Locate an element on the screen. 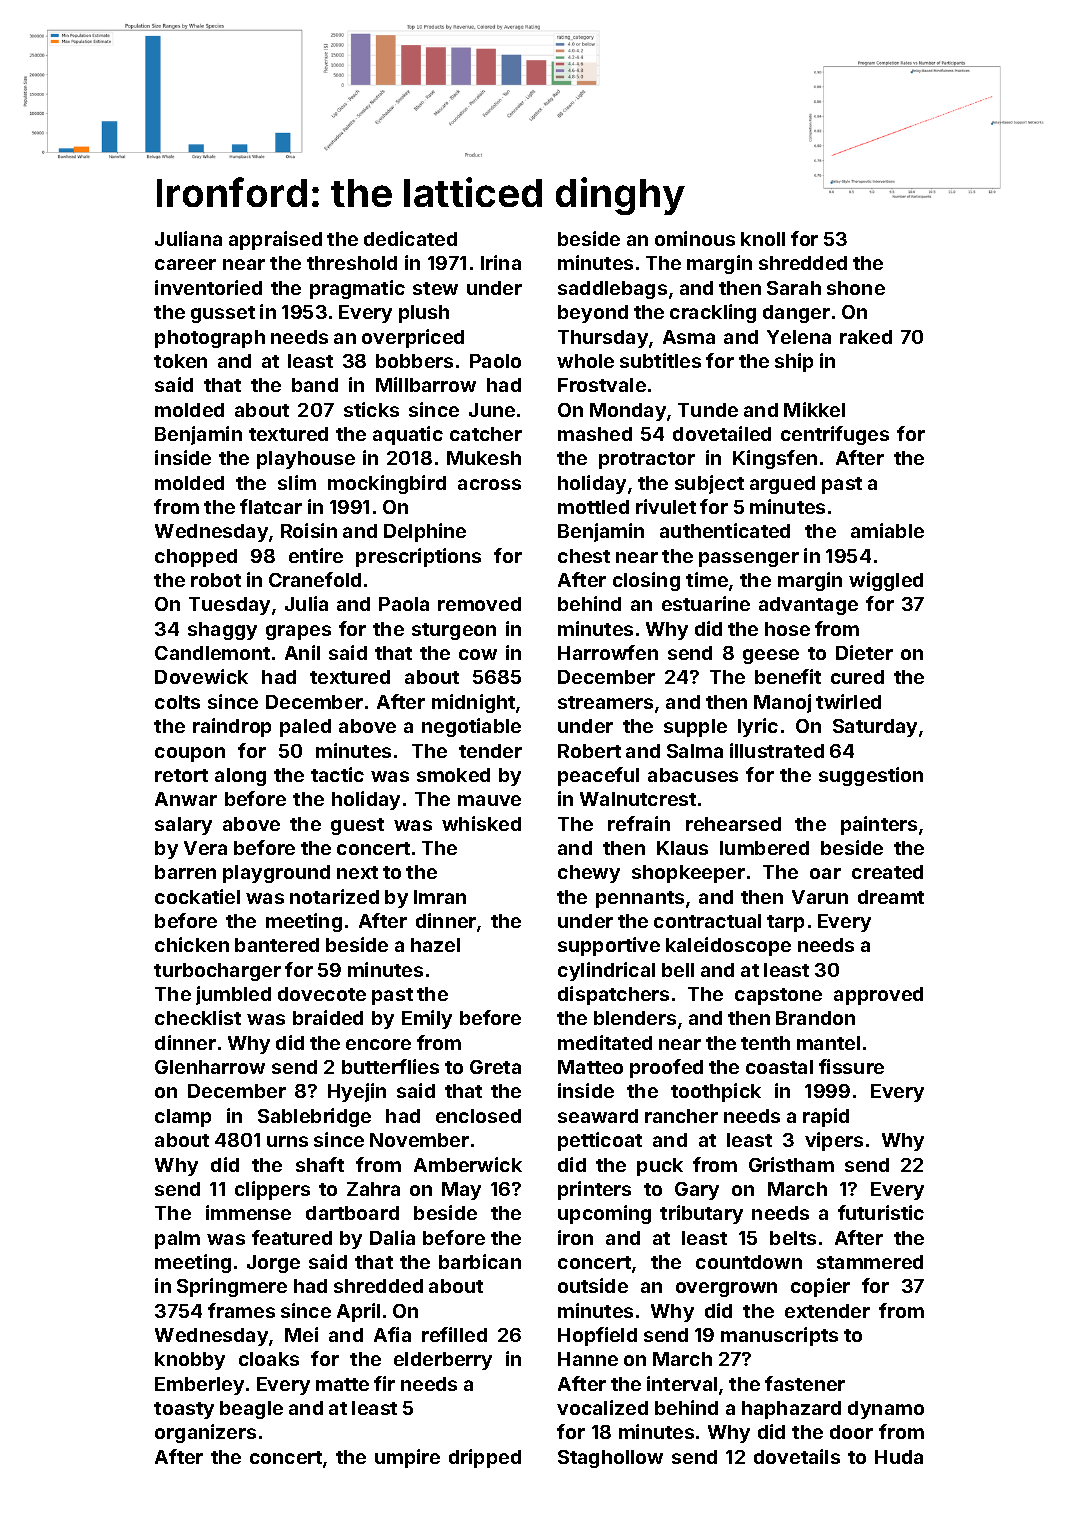 Image resolution: width=1080 pixels, height=1534 pixels. cylindrical is located at coordinates (606, 971).
